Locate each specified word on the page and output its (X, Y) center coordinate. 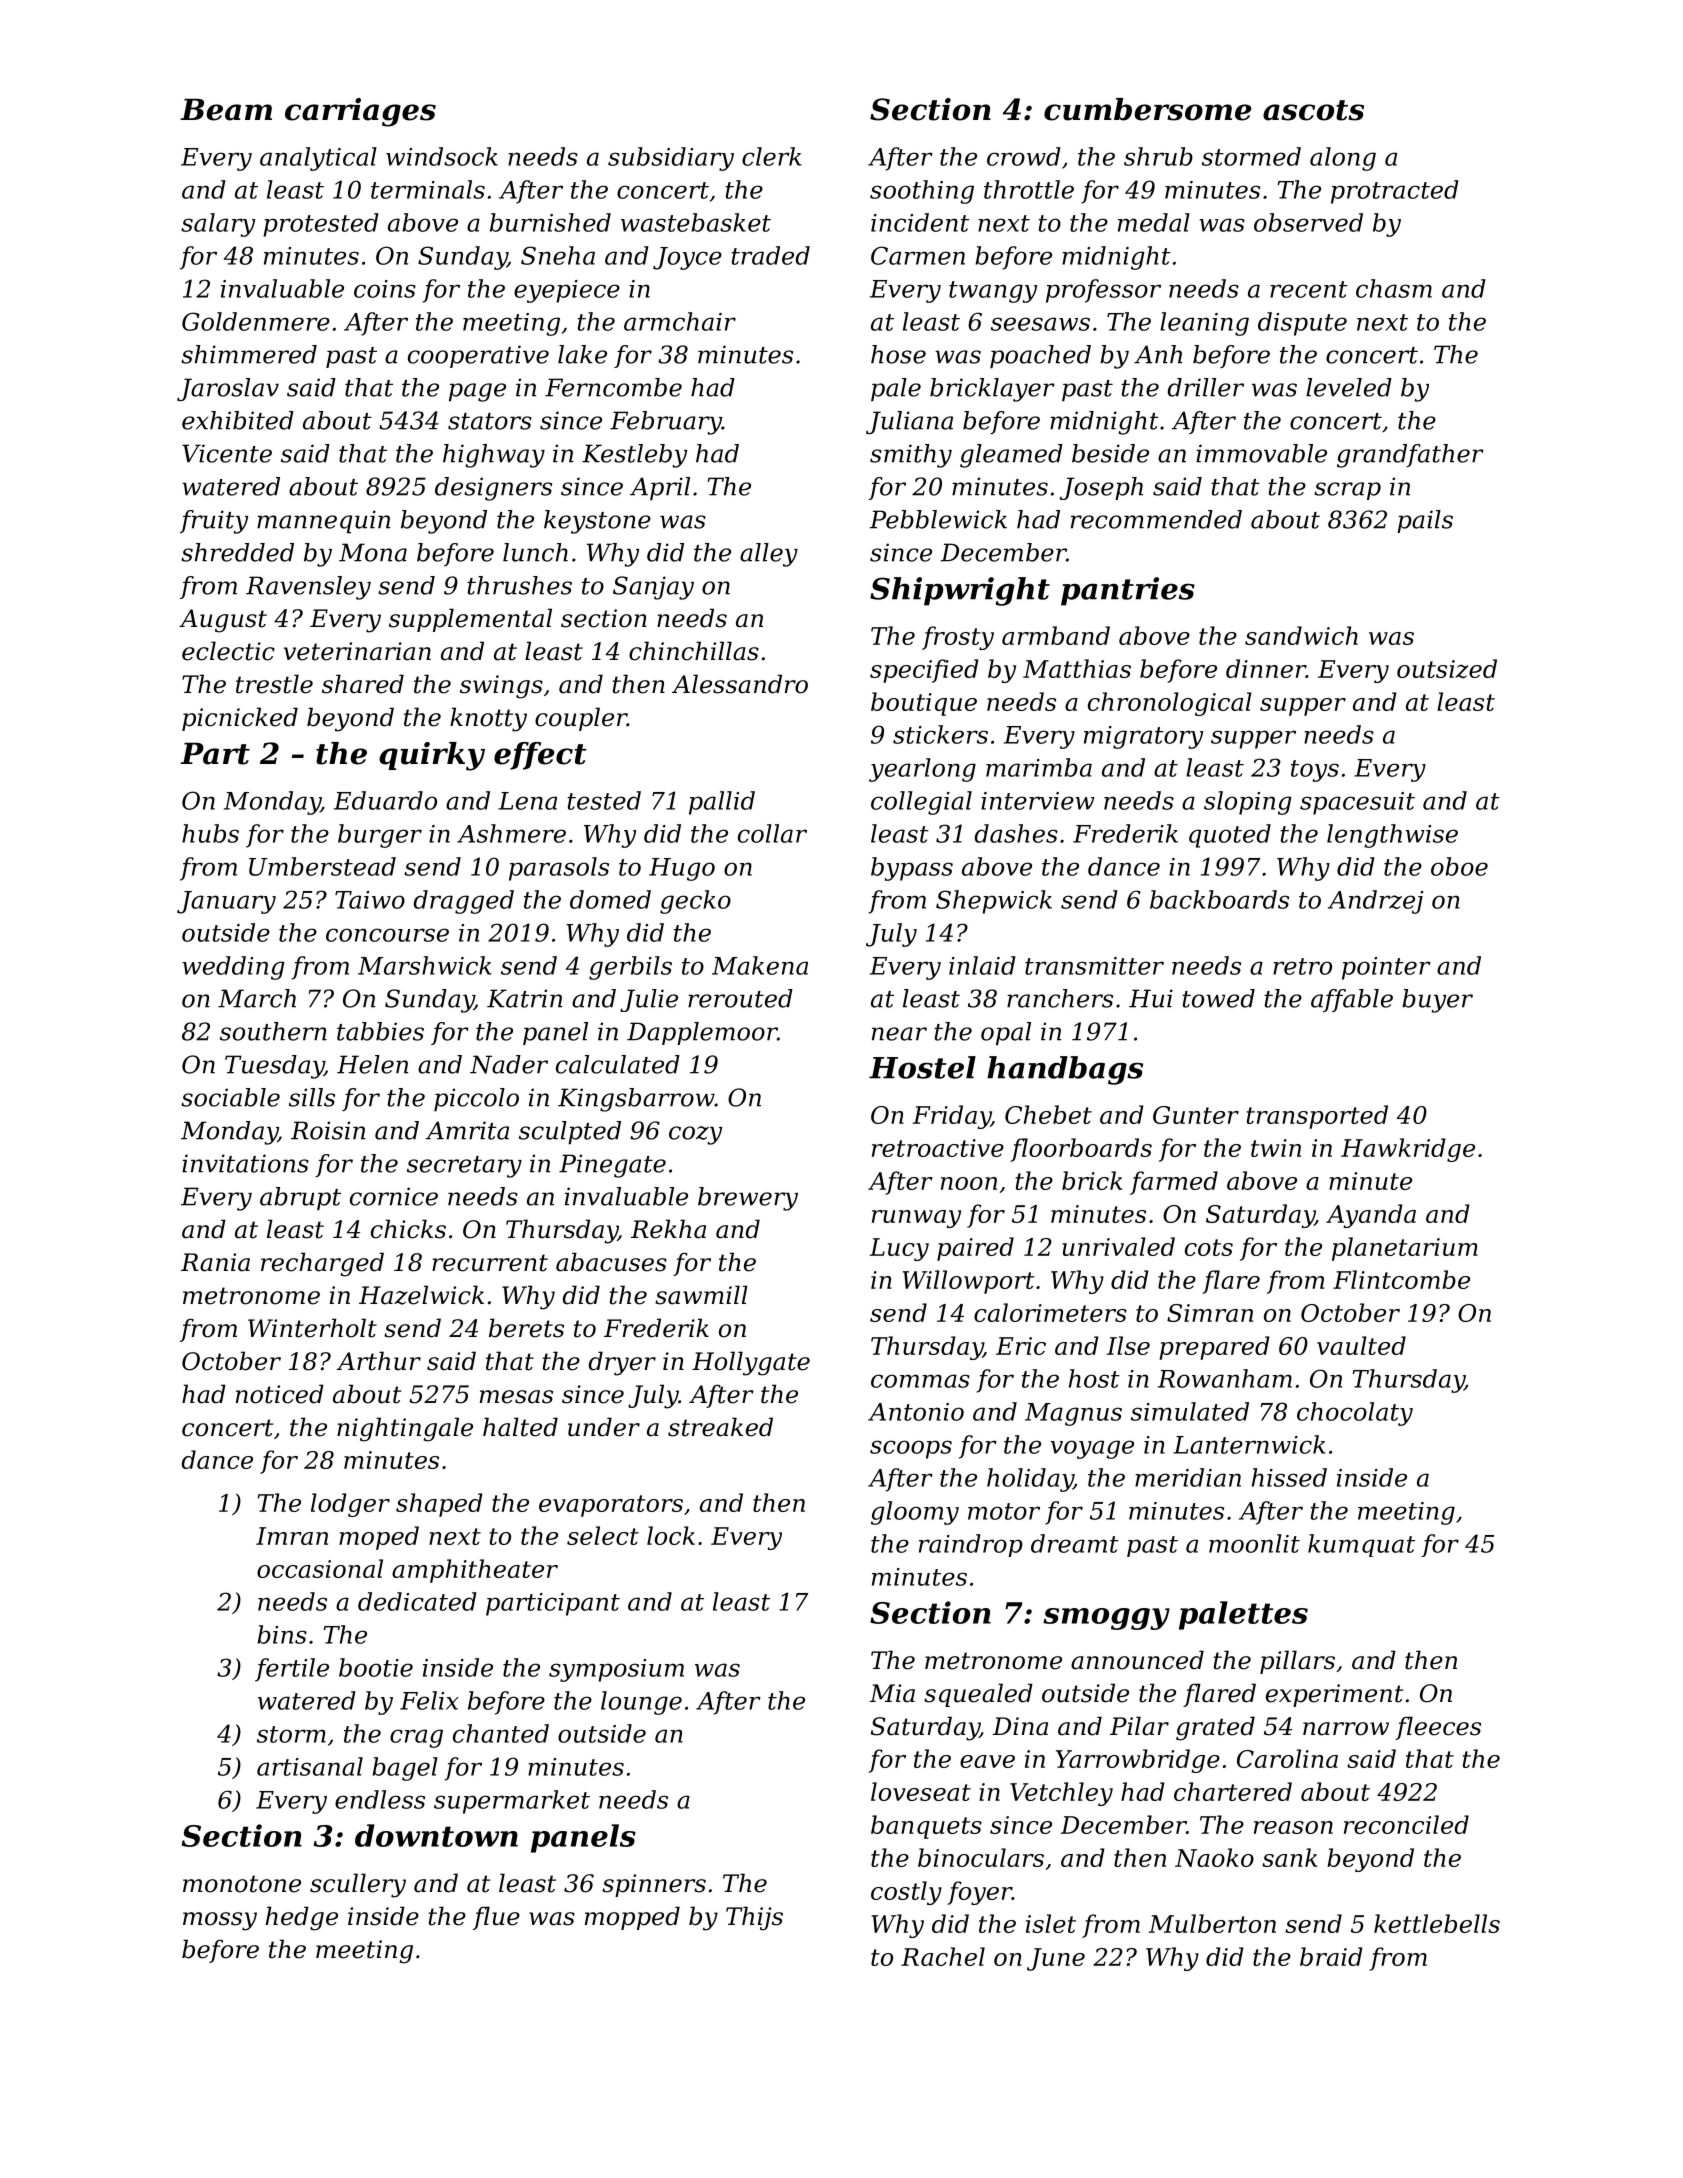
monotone (242, 1884)
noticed (280, 1394)
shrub (1158, 156)
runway (916, 1219)
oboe (1459, 866)
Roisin (328, 1130)
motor (1004, 1511)
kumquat (1361, 1545)
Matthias (1077, 668)
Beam (226, 110)
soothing (922, 192)
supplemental (470, 620)
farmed (1174, 1183)
